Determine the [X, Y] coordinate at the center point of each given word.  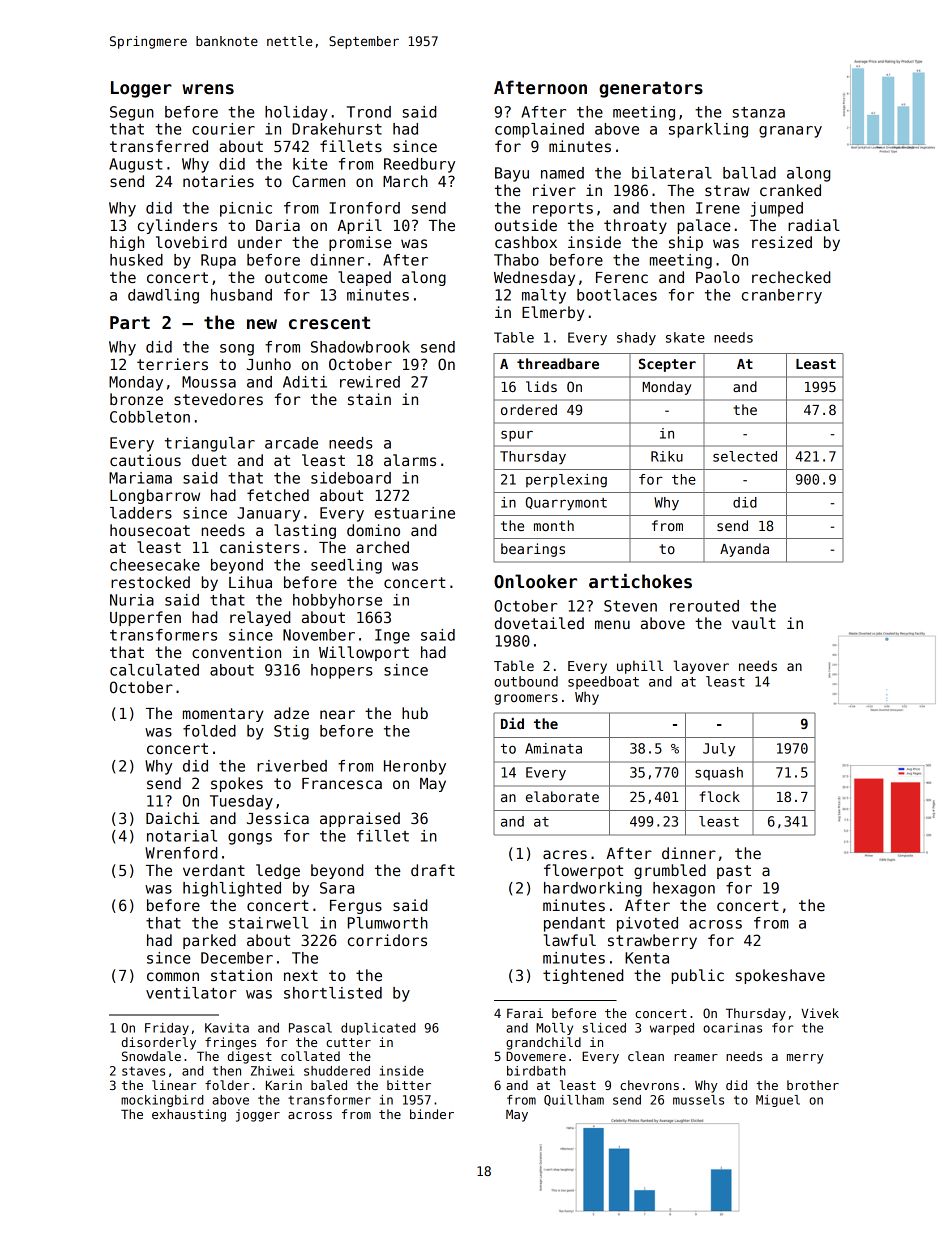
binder [432, 1114]
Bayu [512, 174]
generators [651, 89]
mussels [698, 1100]
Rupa [218, 261]
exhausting [189, 1115]
